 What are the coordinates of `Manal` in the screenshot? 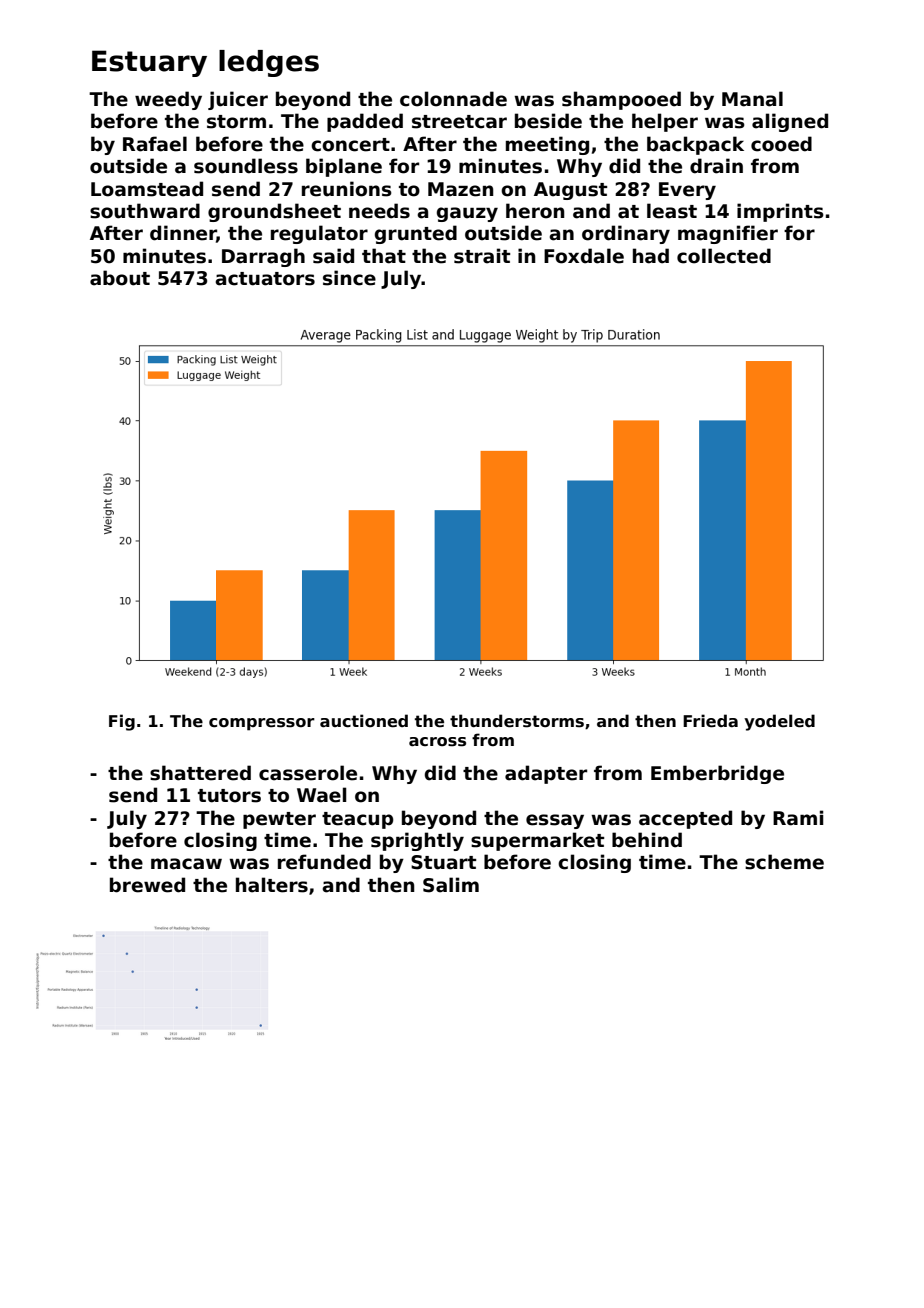 It's located at (752, 99).
